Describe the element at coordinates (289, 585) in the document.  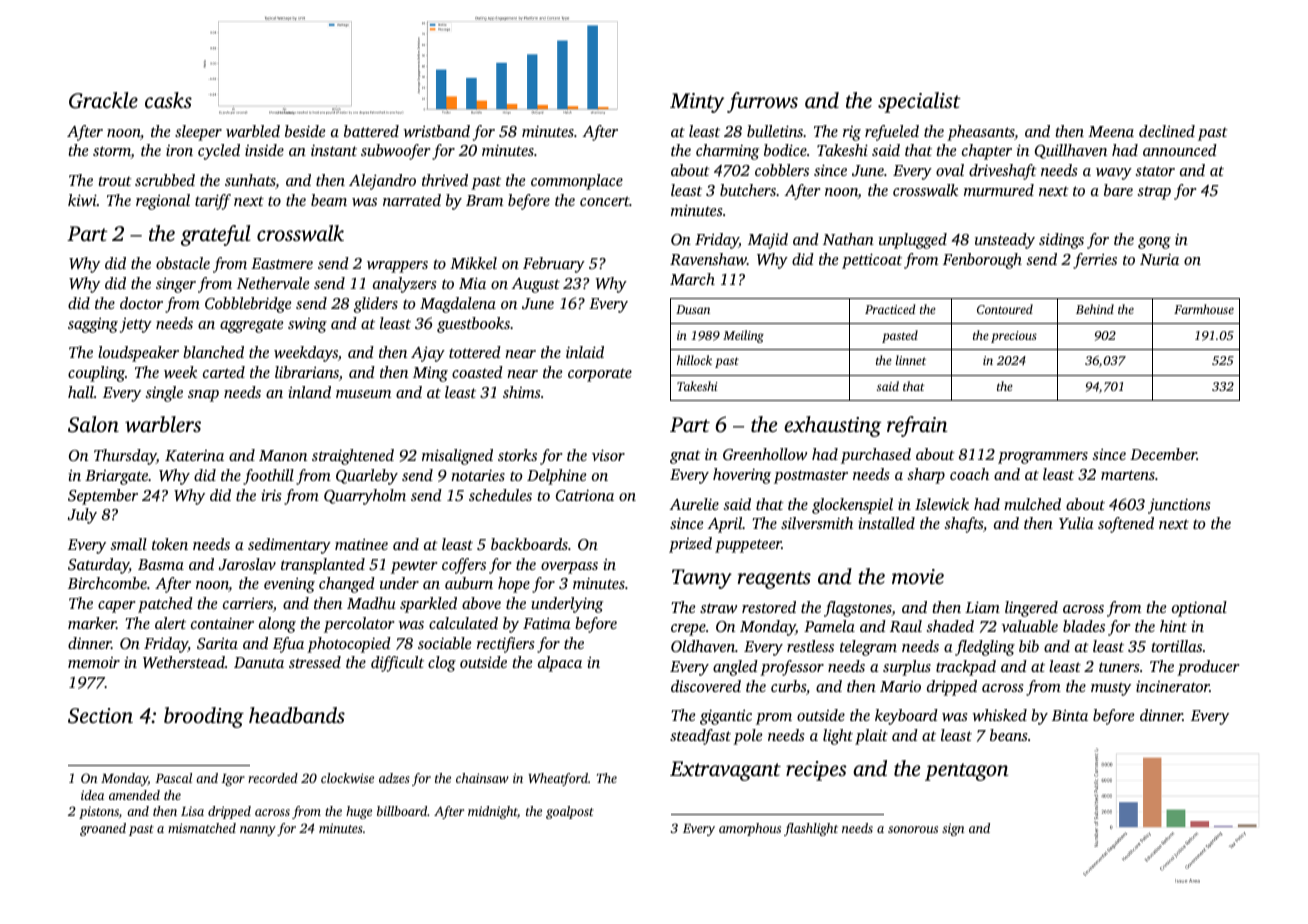
I see `evening` at that location.
